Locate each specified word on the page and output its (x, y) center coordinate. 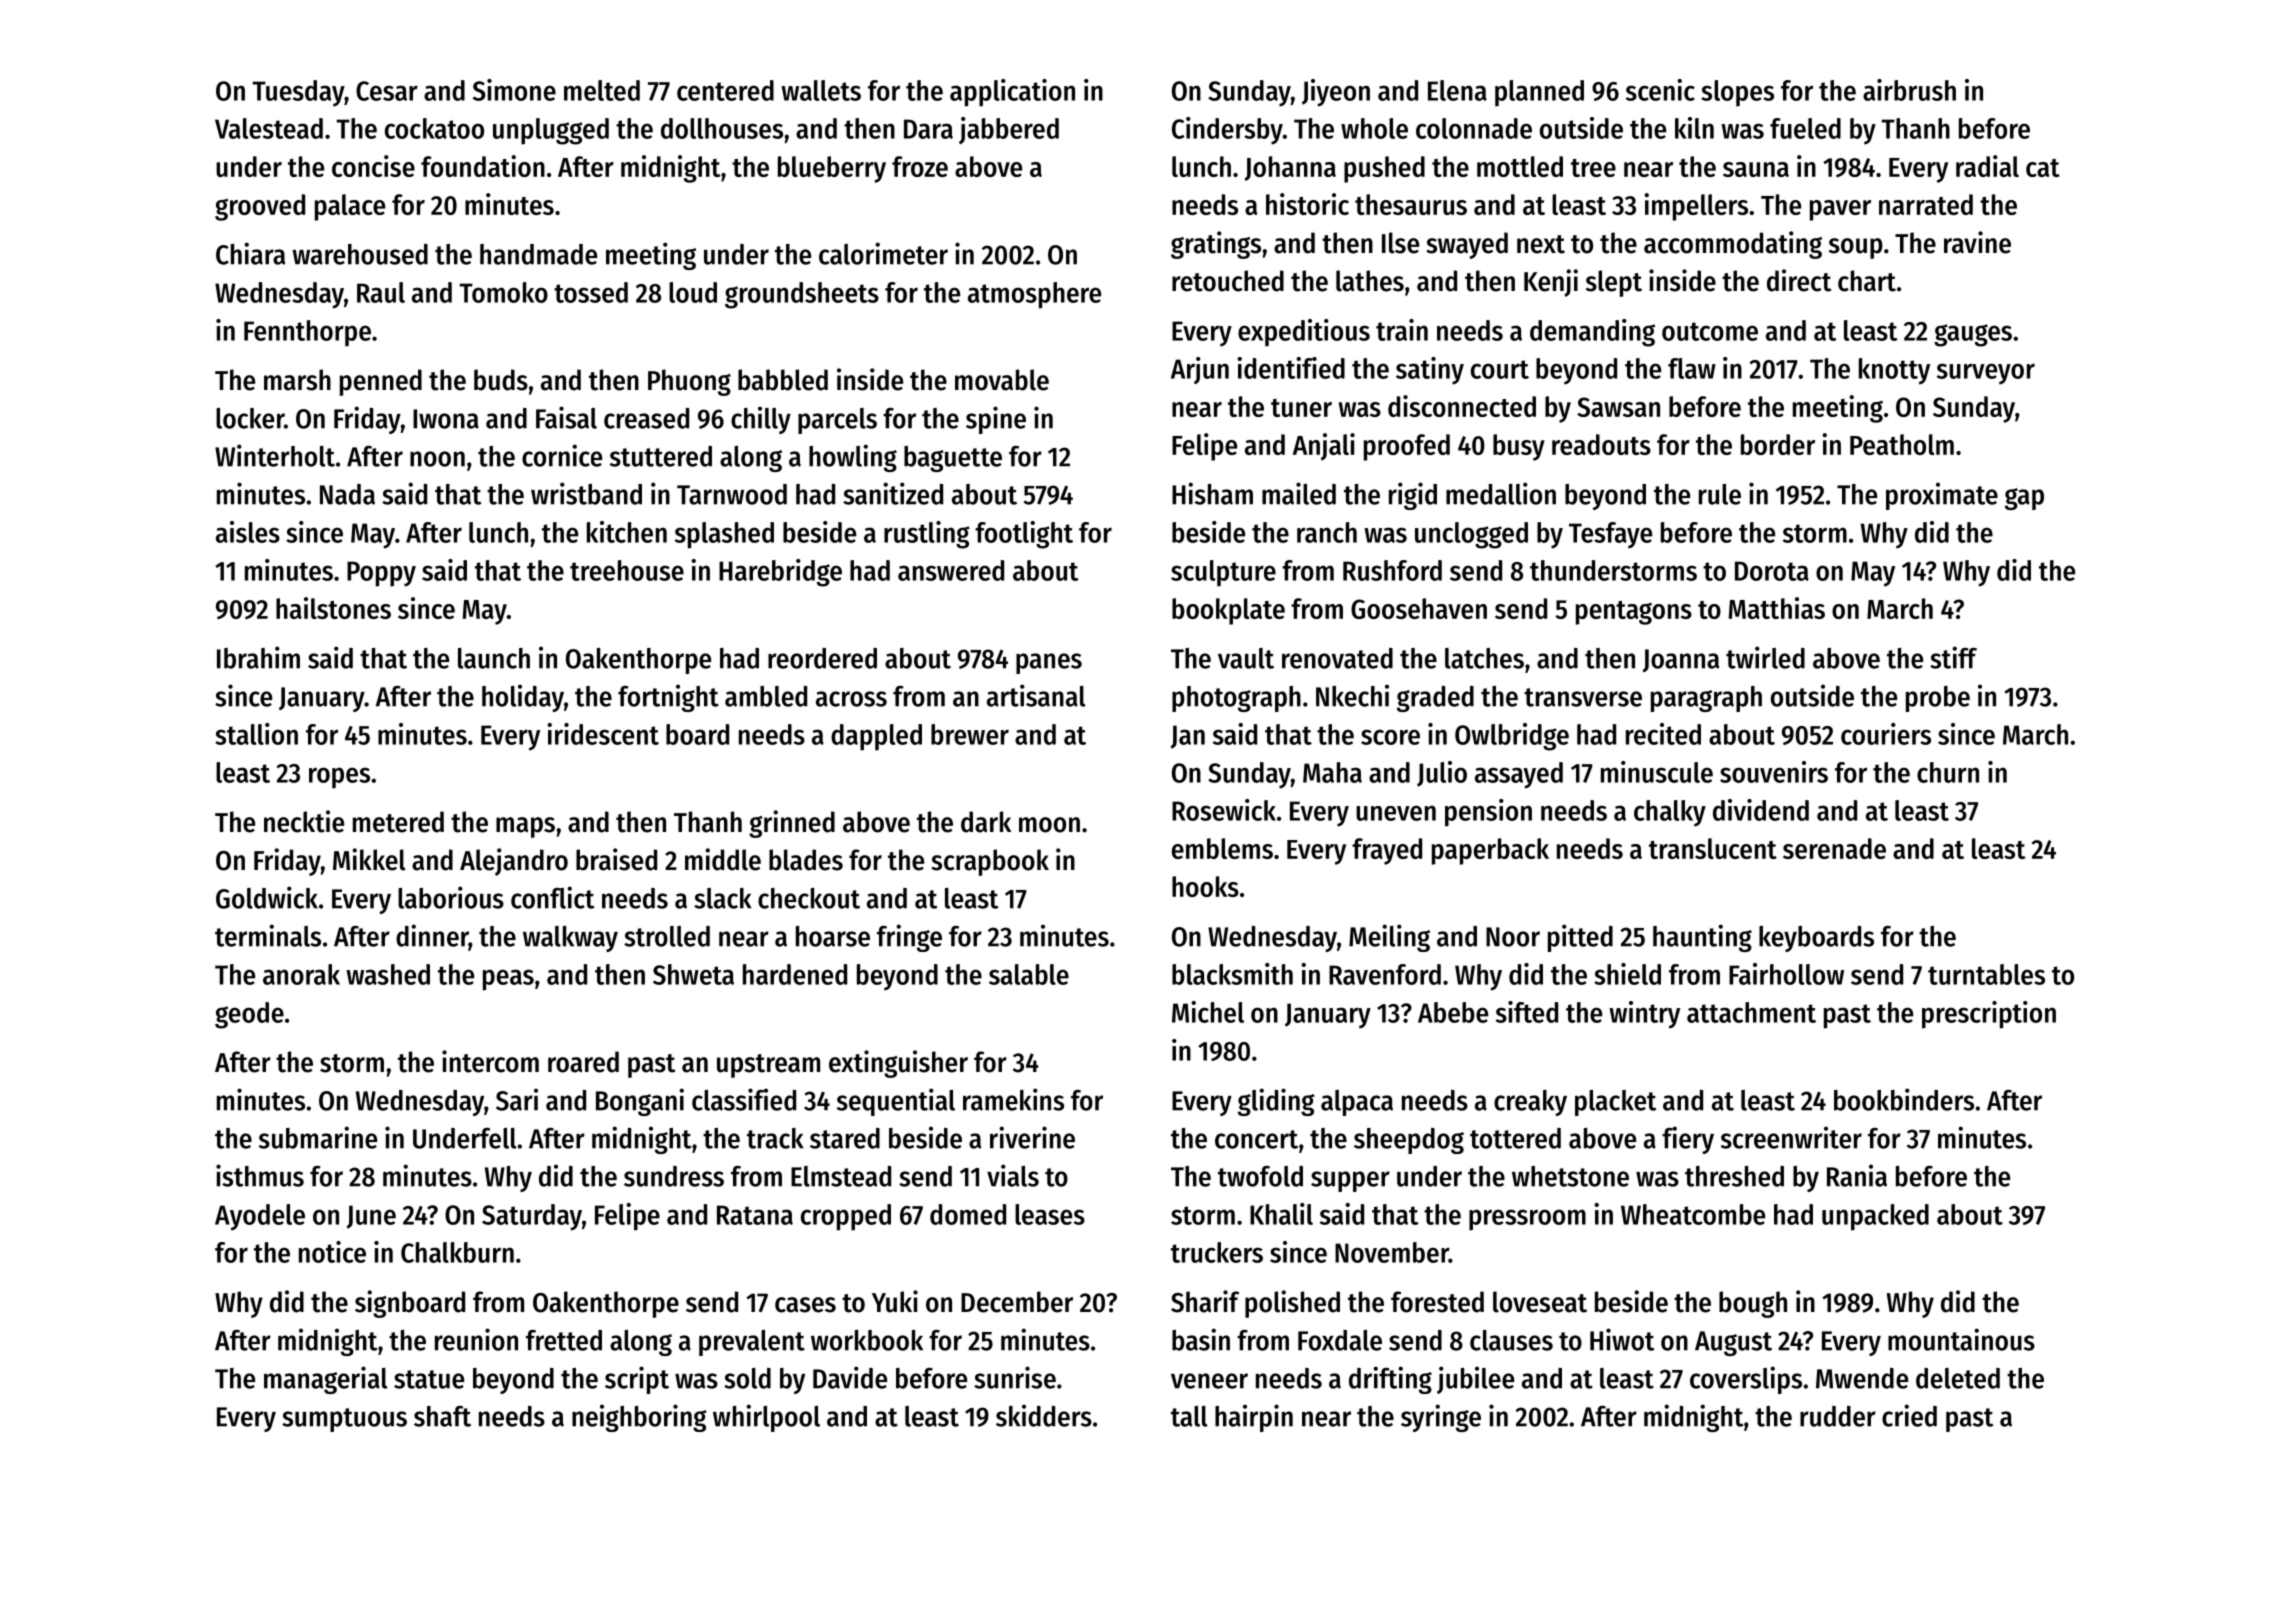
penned (381, 382)
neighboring (639, 1418)
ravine (1977, 242)
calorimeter (883, 253)
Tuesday (298, 93)
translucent (1713, 848)
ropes (339, 778)
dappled (876, 737)
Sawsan (1618, 407)
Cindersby (1227, 131)
